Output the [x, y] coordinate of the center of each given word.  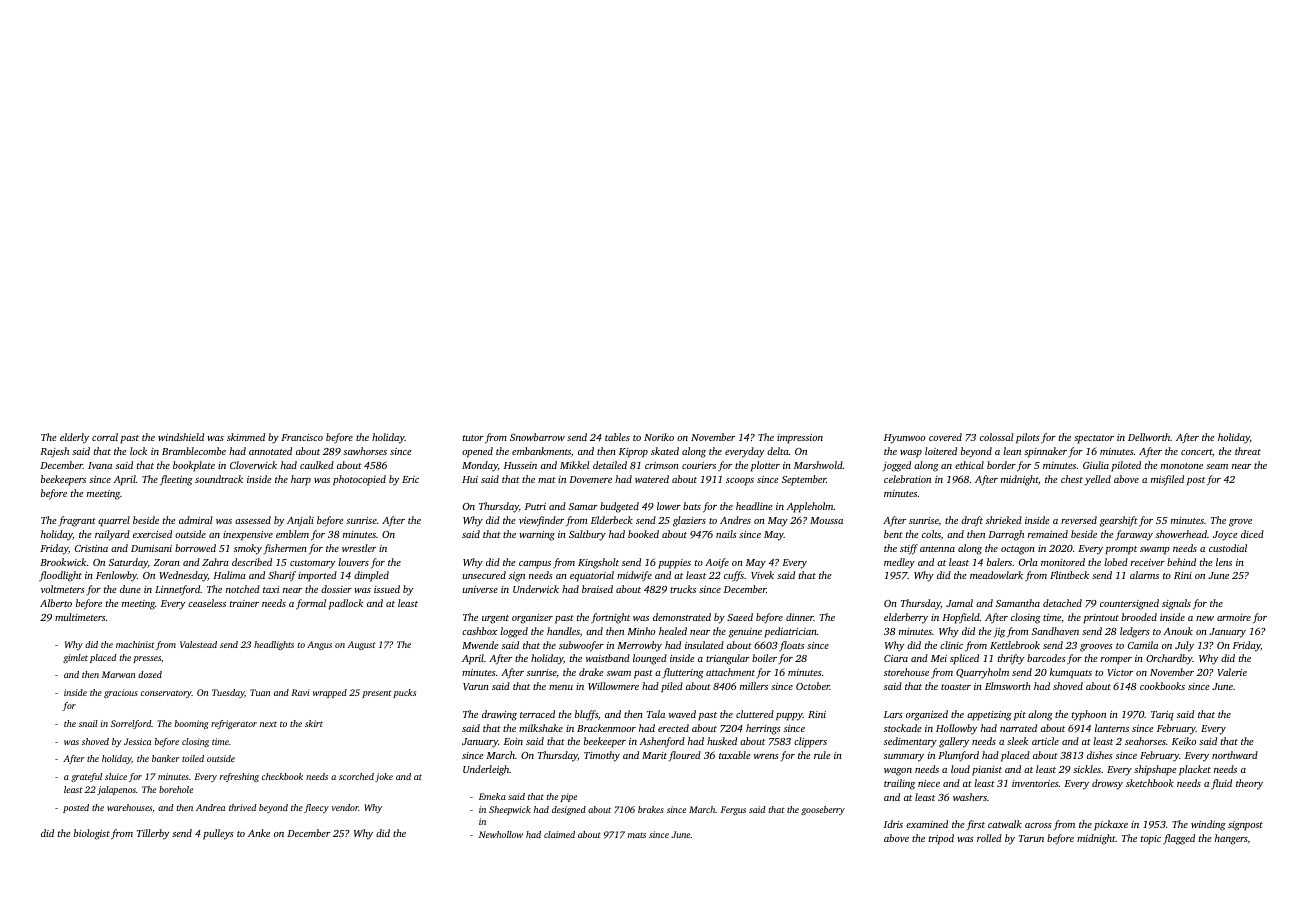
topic [1151, 840]
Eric [410, 479]
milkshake [541, 728]
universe [480, 589]
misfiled [1167, 480]
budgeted [619, 507]
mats [637, 835]
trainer [244, 603]
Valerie [1232, 672]
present [377, 694]
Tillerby [153, 834]
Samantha [1018, 603]
